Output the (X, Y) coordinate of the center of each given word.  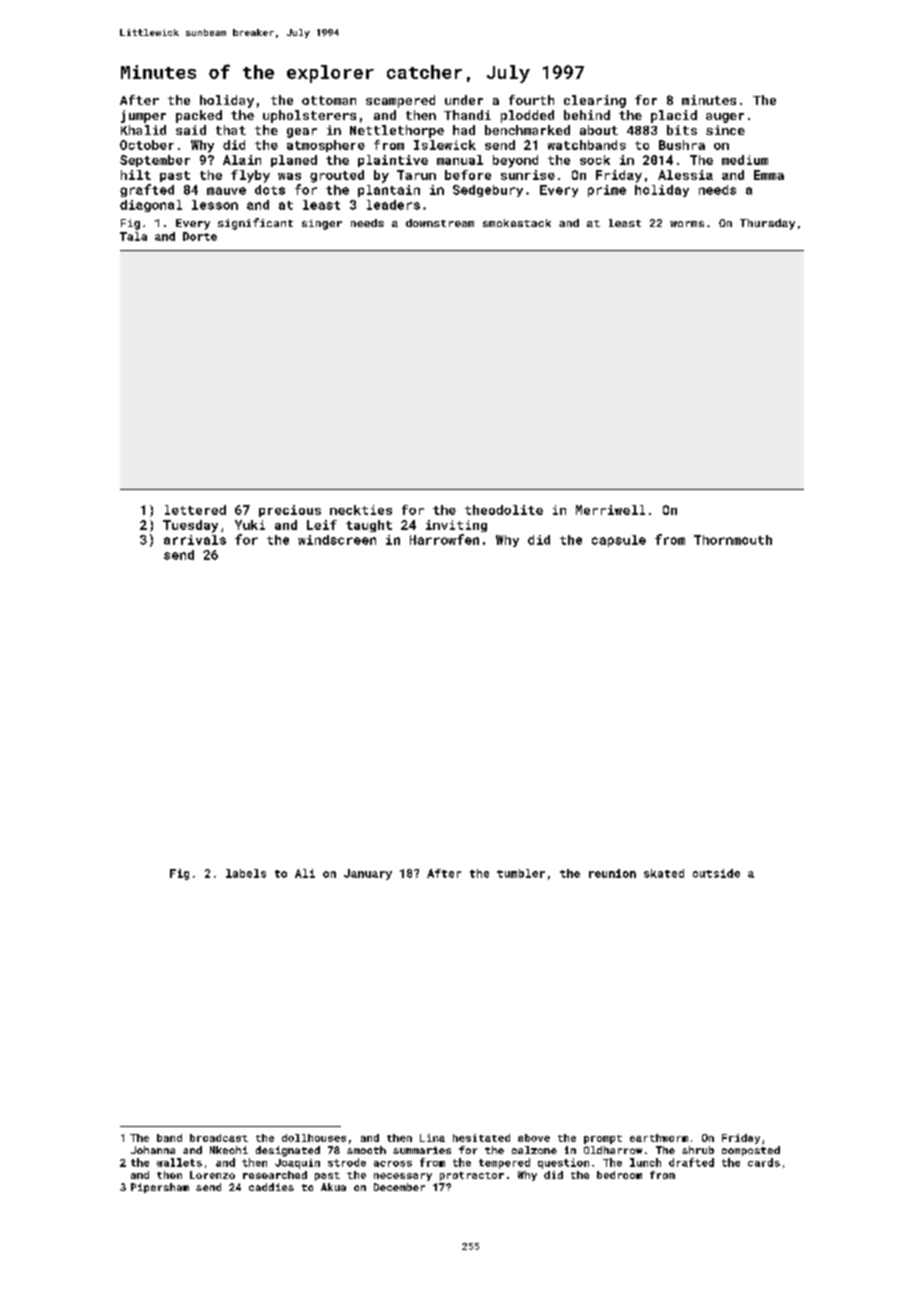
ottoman (329, 100)
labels (246, 873)
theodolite (504, 510)
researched (275, 1175)
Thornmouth (733, 540)
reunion (612, 873)
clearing (595, 101)
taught (369, 526)
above (534, 1138)
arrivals (195, 540)
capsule (619, 541)
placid (674, 116)
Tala (133, 236)
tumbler (521, 873)
